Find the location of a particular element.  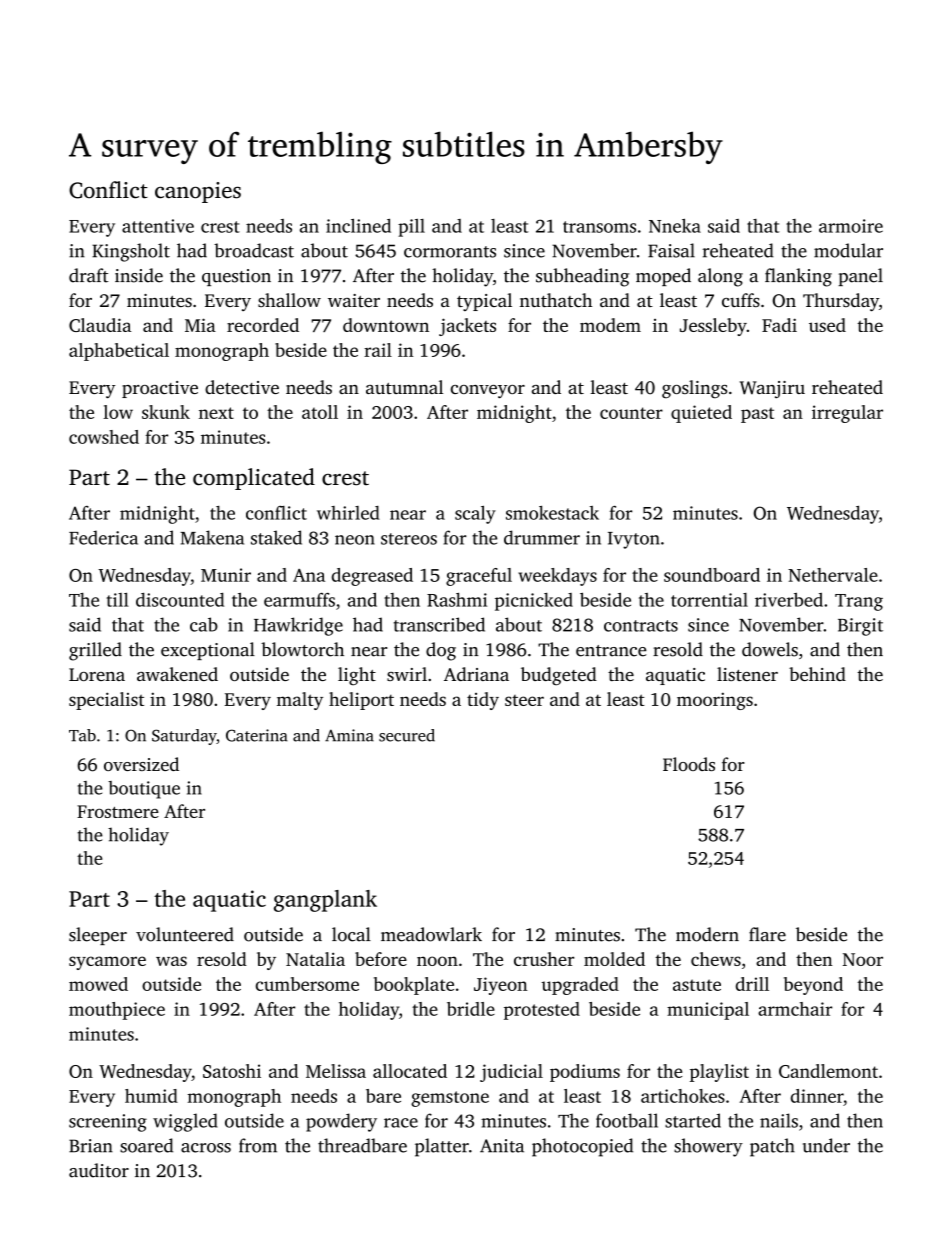

armoire is located at coordinates (851, 226).
